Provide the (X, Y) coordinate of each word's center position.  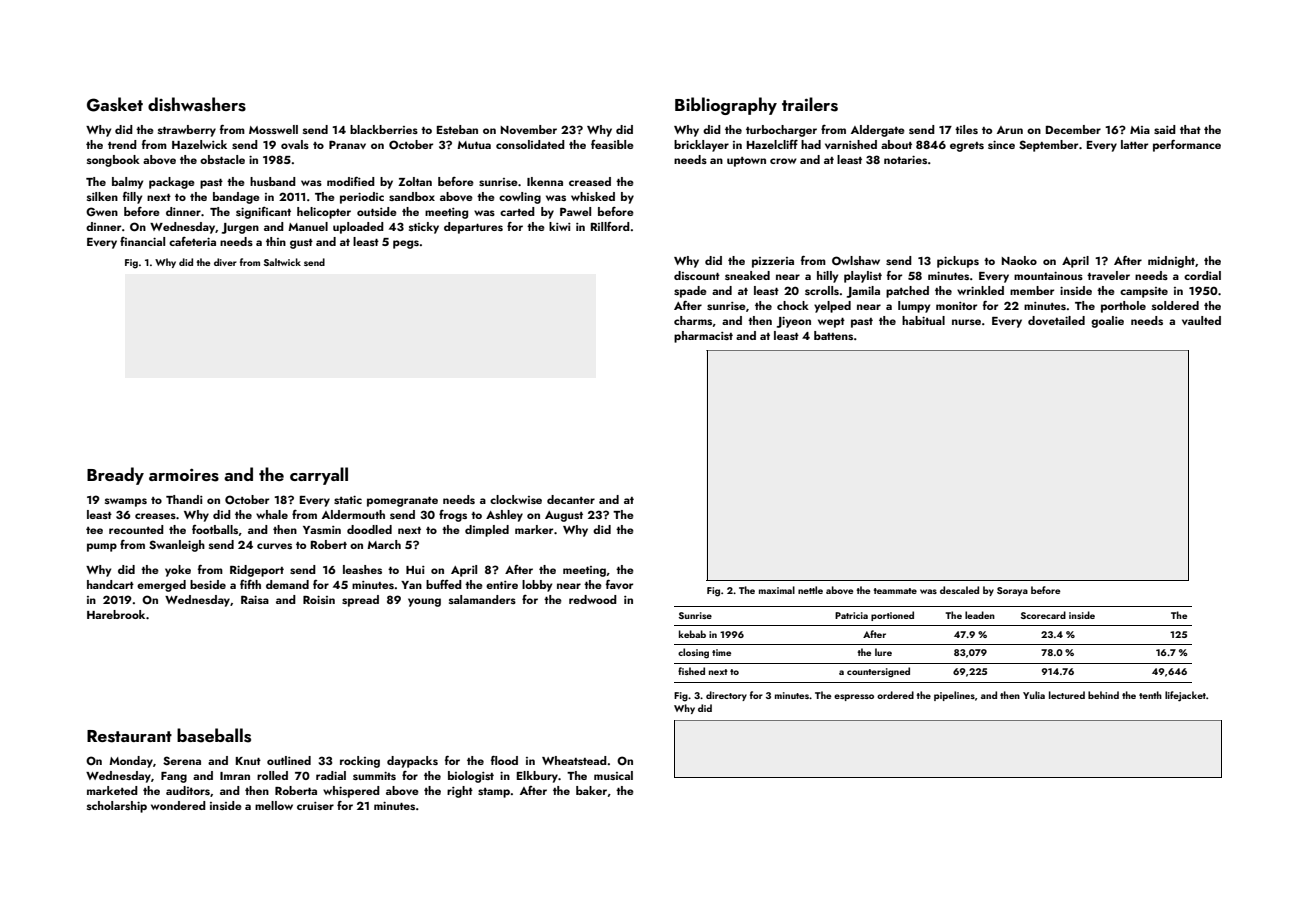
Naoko (1019, 260)
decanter (571, 499)
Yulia (1034, 695)
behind (1103, 695)
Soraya (1012, 591)
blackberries (384, 129)
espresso (854, 697)
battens (833, 335)
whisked (593, 196)
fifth (250, 584)
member (1032, 290)
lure (883, 652)
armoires (184, 475)
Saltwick (282, 262)
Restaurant (129, 736)
